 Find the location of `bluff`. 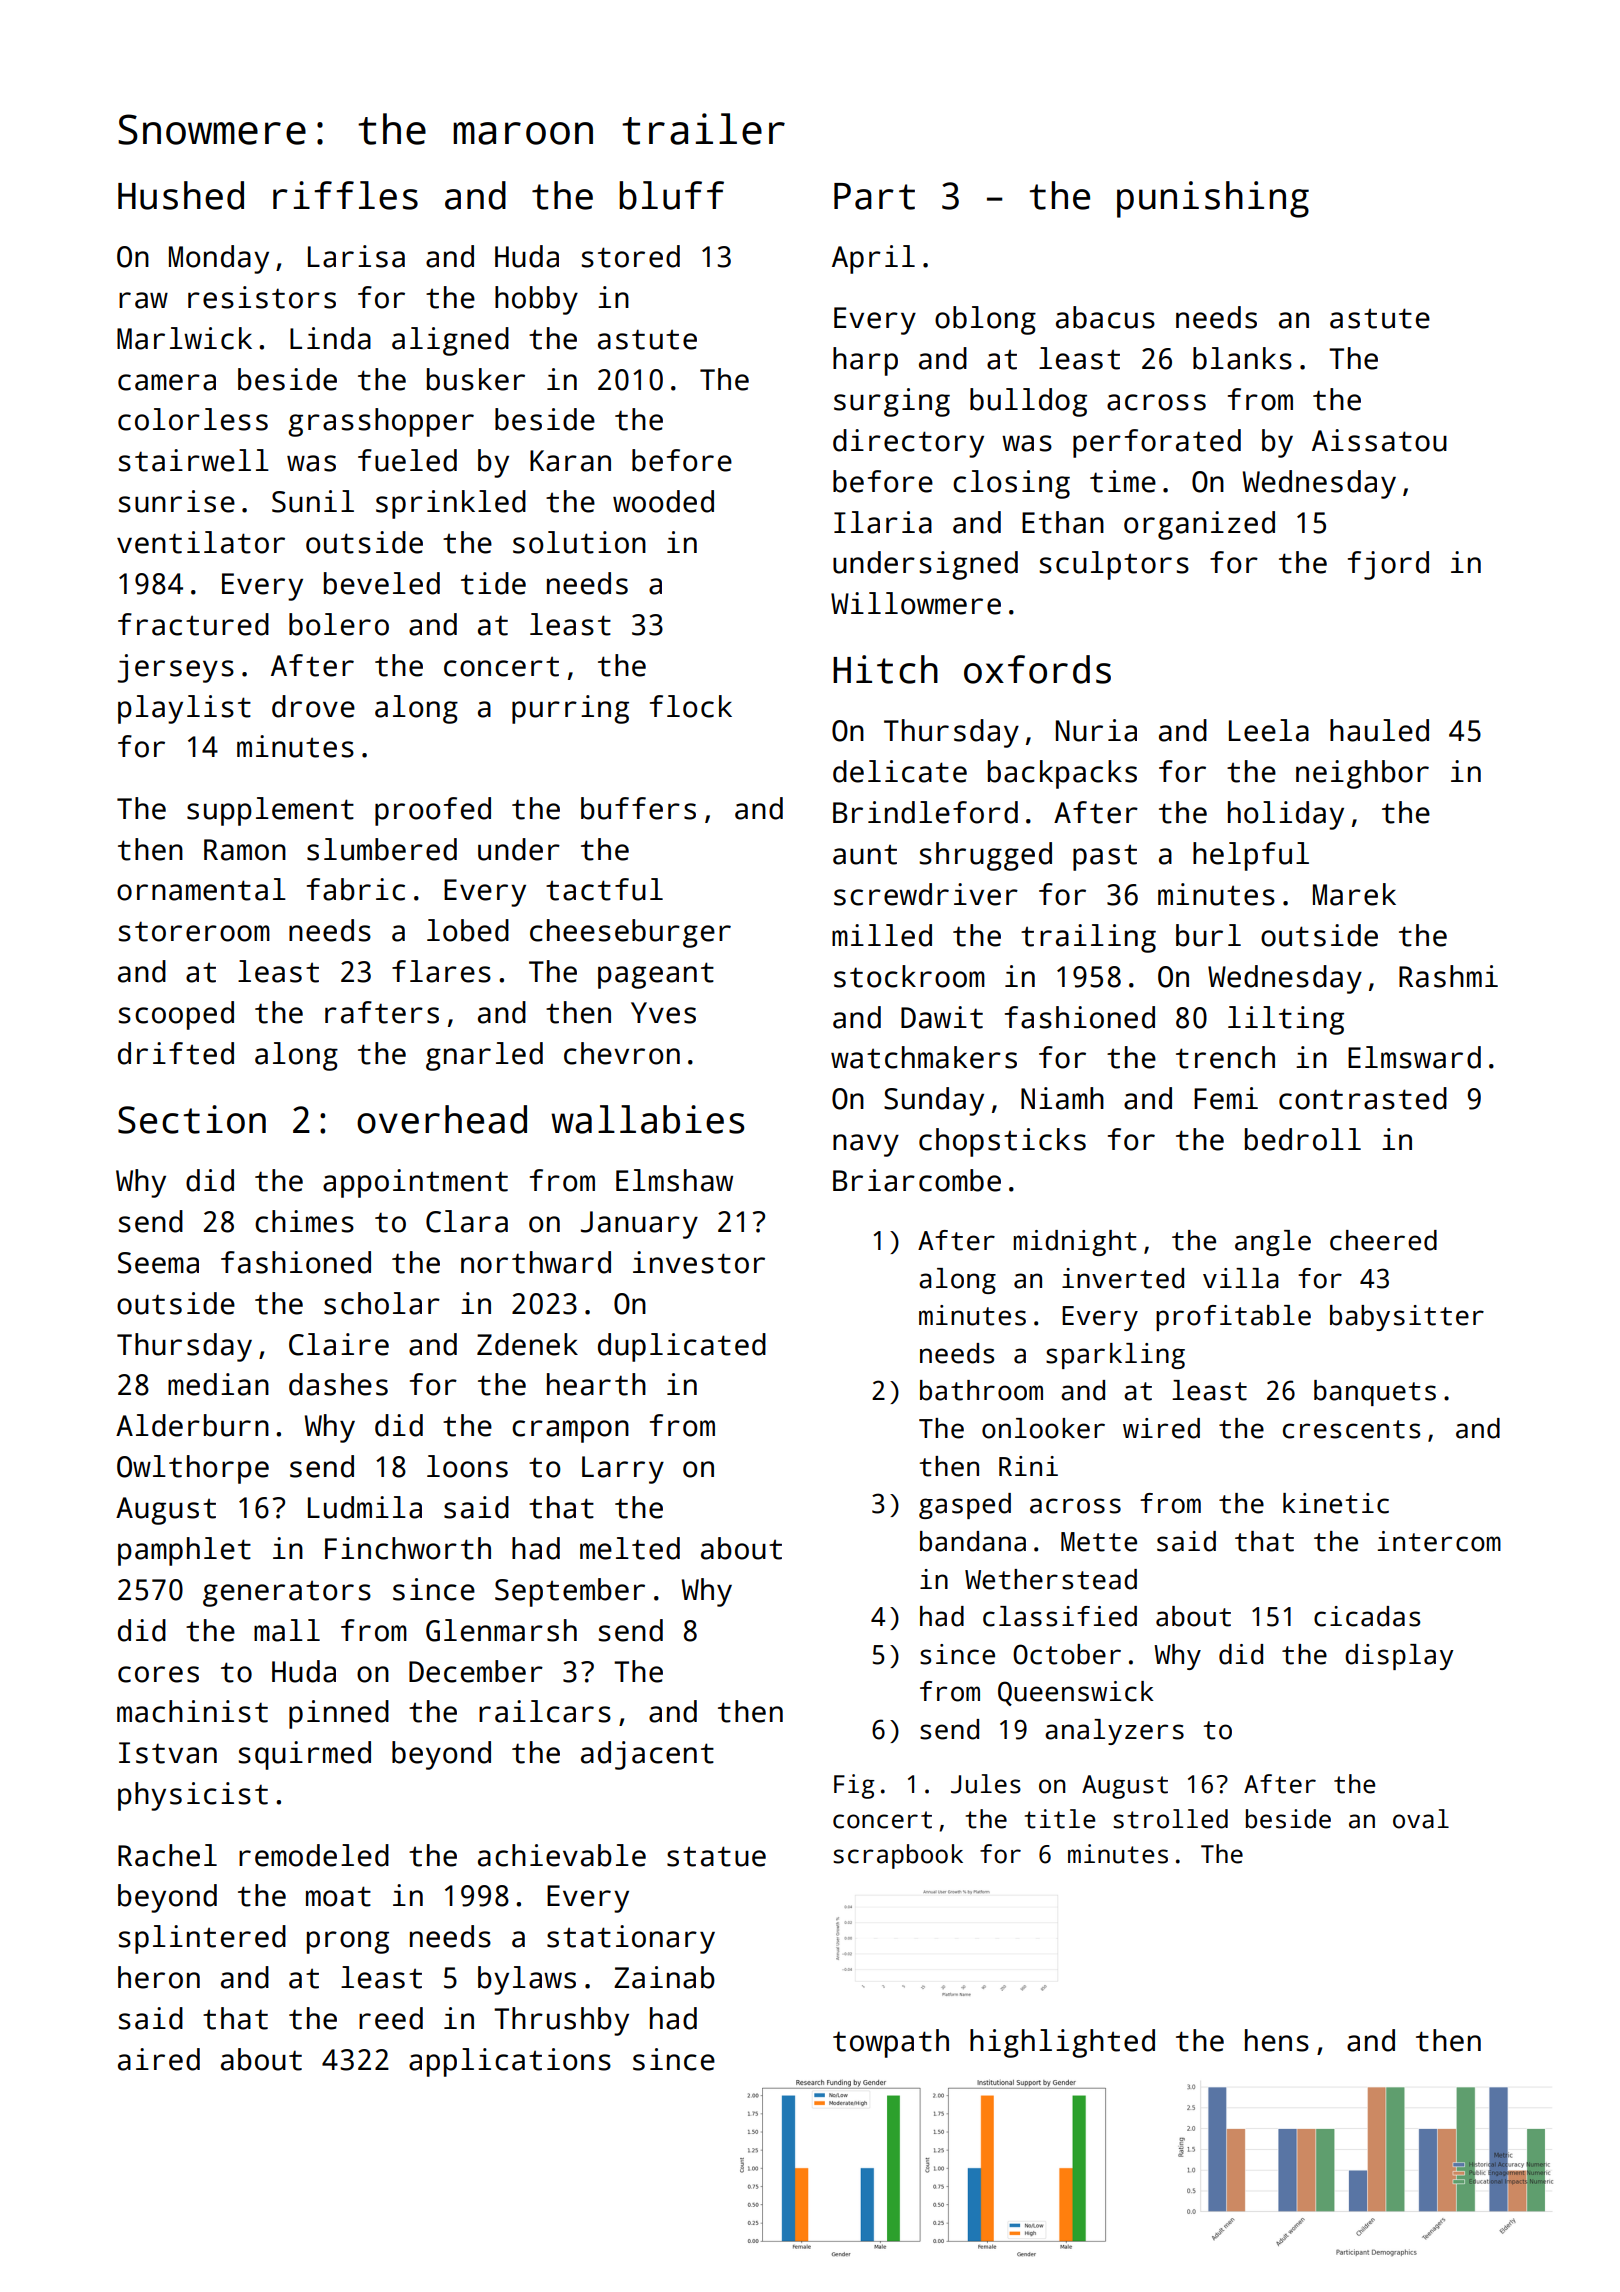

bluff is located at coordinates (671, 195).
